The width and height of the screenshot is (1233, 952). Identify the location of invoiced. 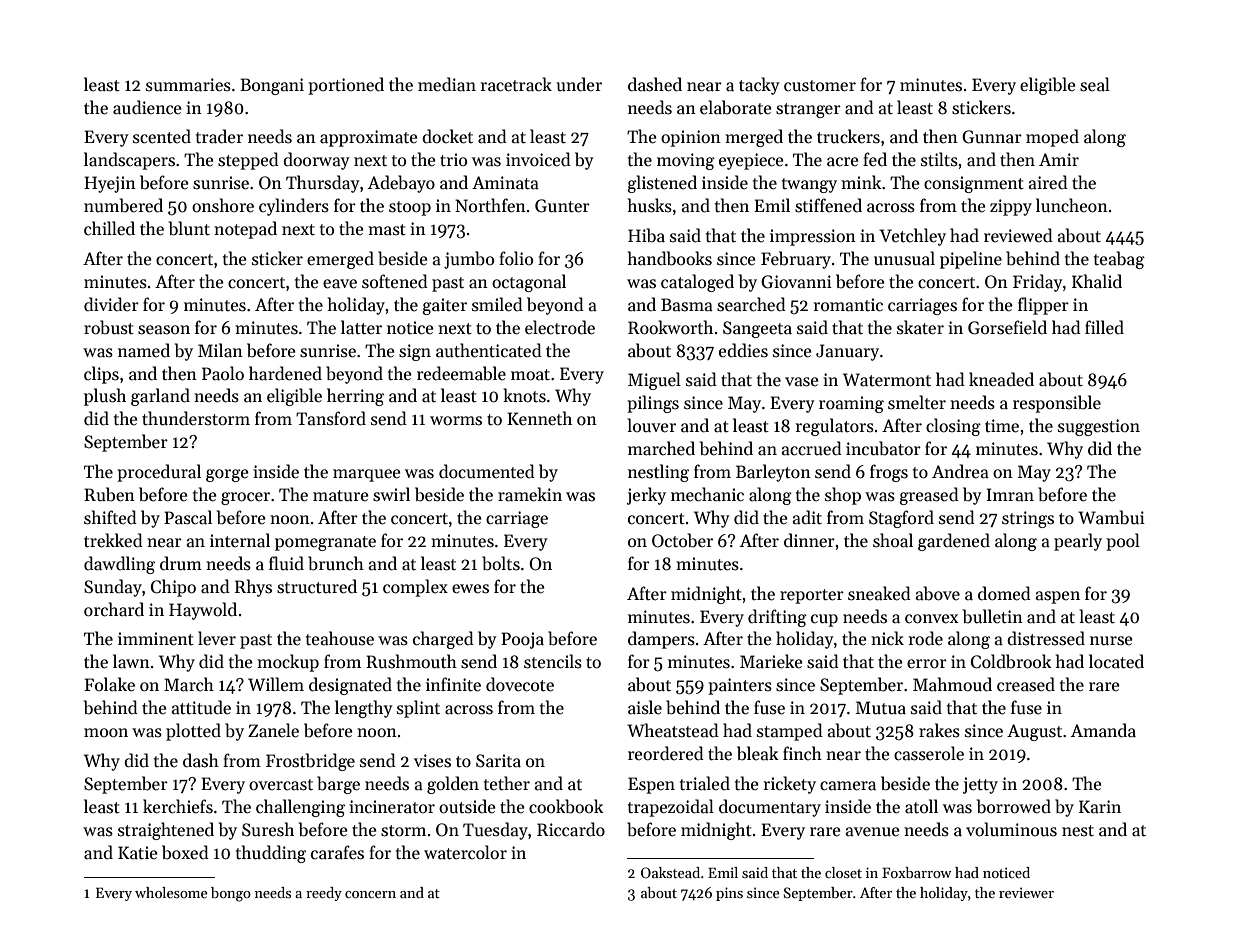
(538, 159).
